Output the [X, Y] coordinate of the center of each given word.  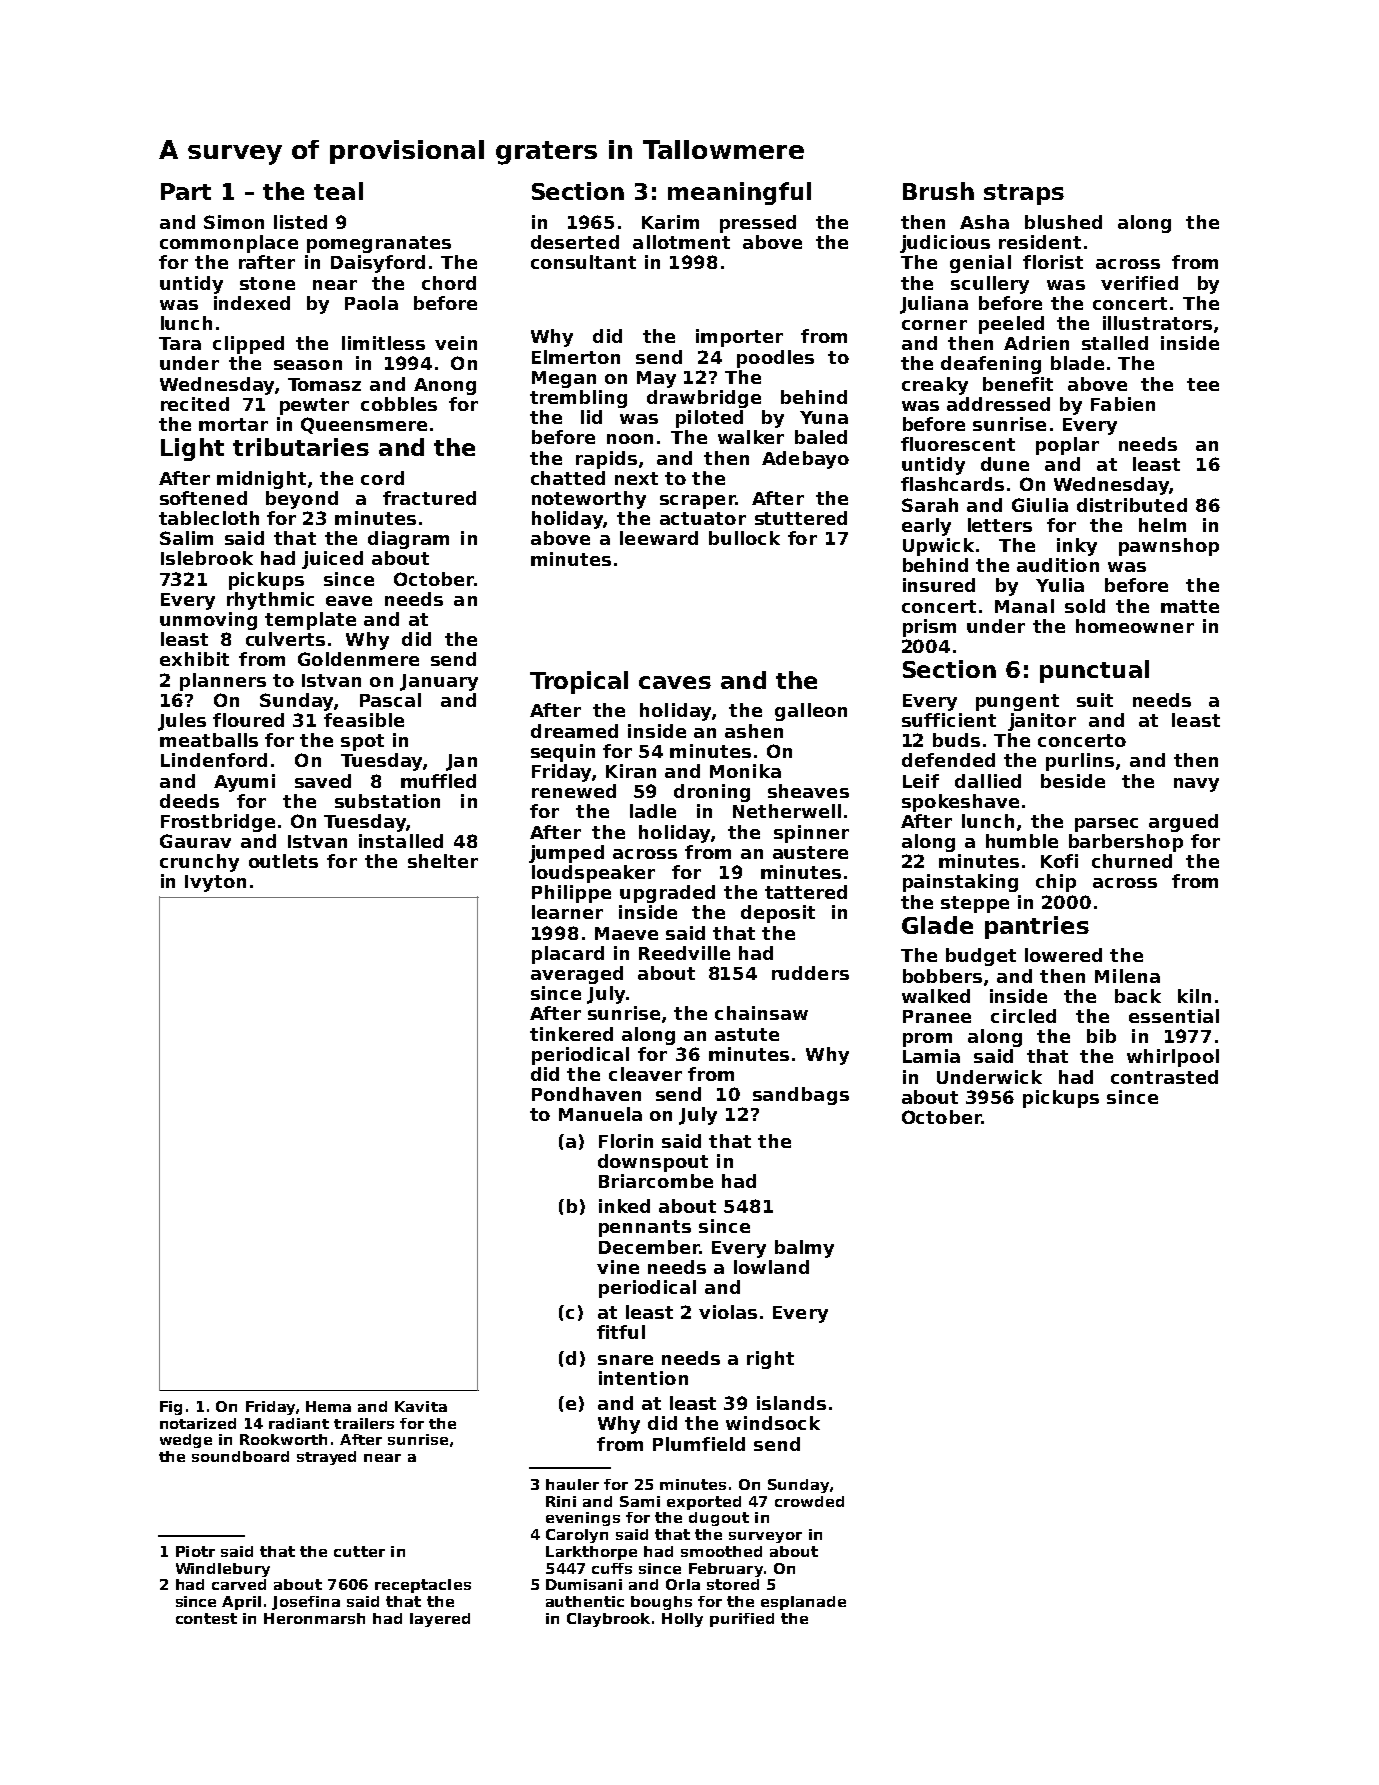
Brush [938, 191]
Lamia [931, 1056]
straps [1024, 194]
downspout [653, 1163]
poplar [1067, 446]
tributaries [301, 447]
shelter [443, 861]
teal [338, 191]
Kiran [631, 771]
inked [624, 1206]
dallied [988, 781]
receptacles [423, 1586]
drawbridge [704, 399]
